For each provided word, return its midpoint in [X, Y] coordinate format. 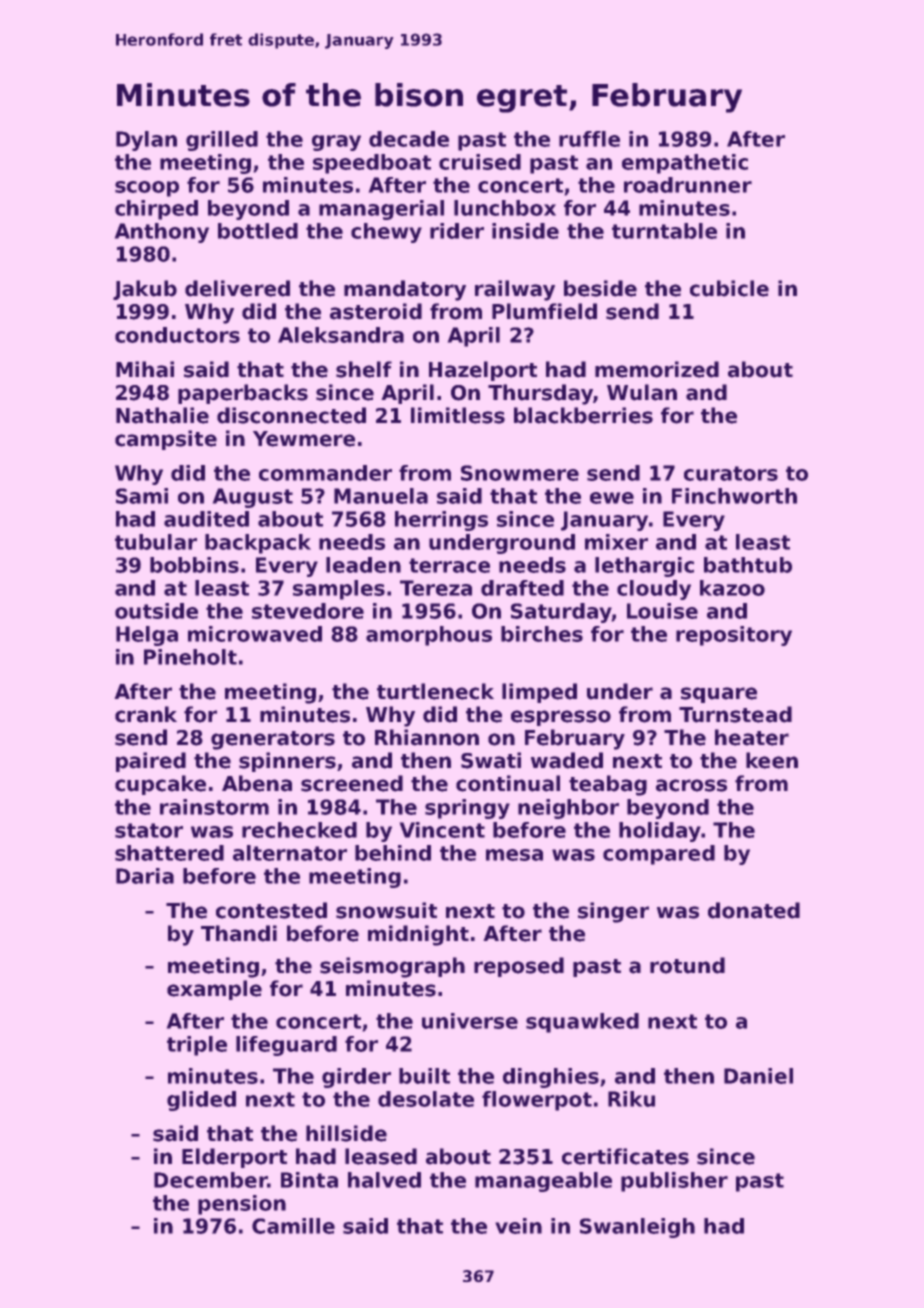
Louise [662, 611]
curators [731, 473]
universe [470, 1021]
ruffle [589, 139]
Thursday [540, 394]
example [214, 990]
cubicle [729, 288]
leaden [363, 565]
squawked [582, 1023]
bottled [258, 231]
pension [242, 1205]
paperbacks [243, 394]
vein [518, 1226]
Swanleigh [637, 1228]
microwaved [255, 634]
